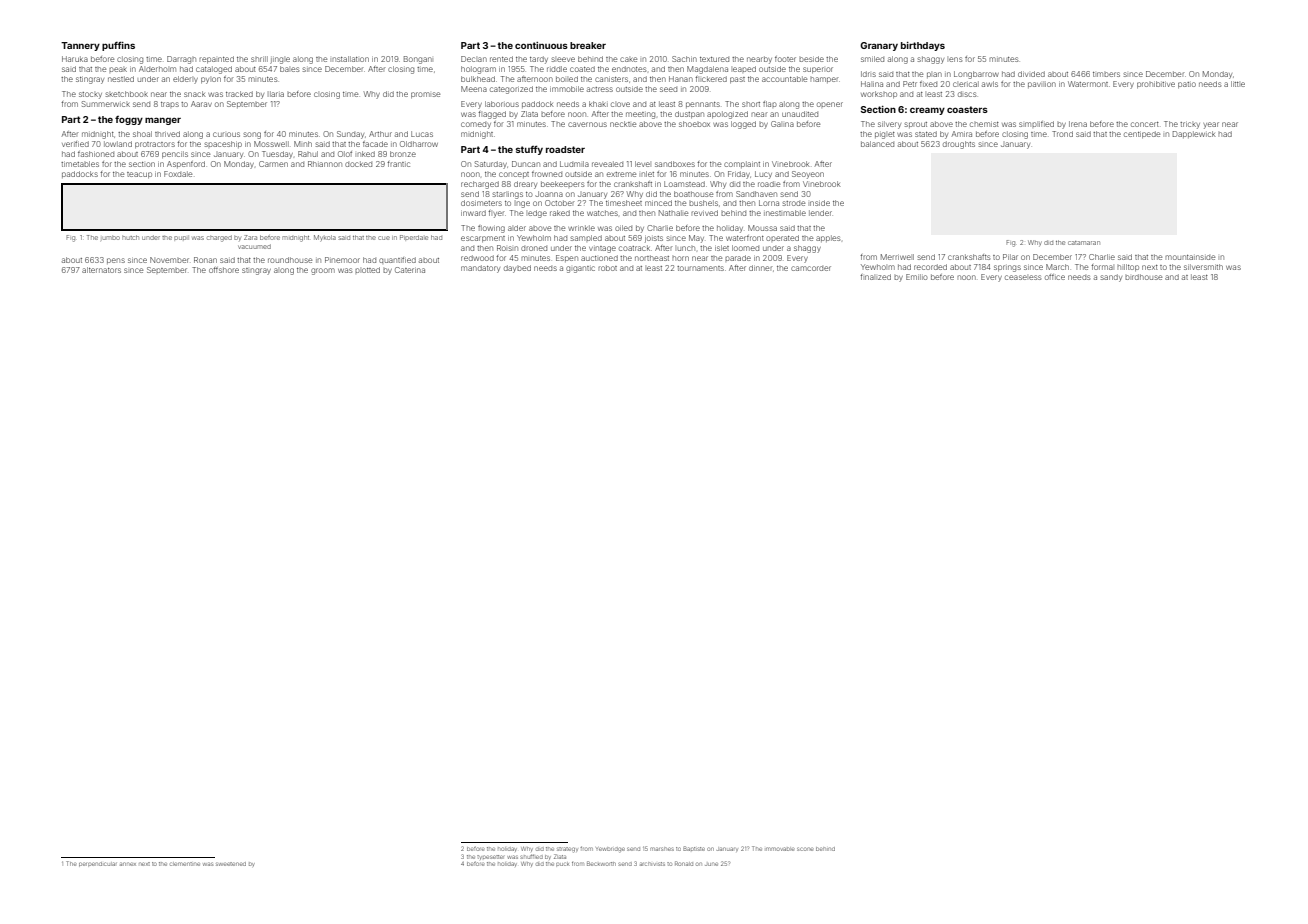 This page has width=1308, height=924. What do you see at coordinates (580, 269) in the page?
I see `gigantic` at bounding box center [580, 269].
